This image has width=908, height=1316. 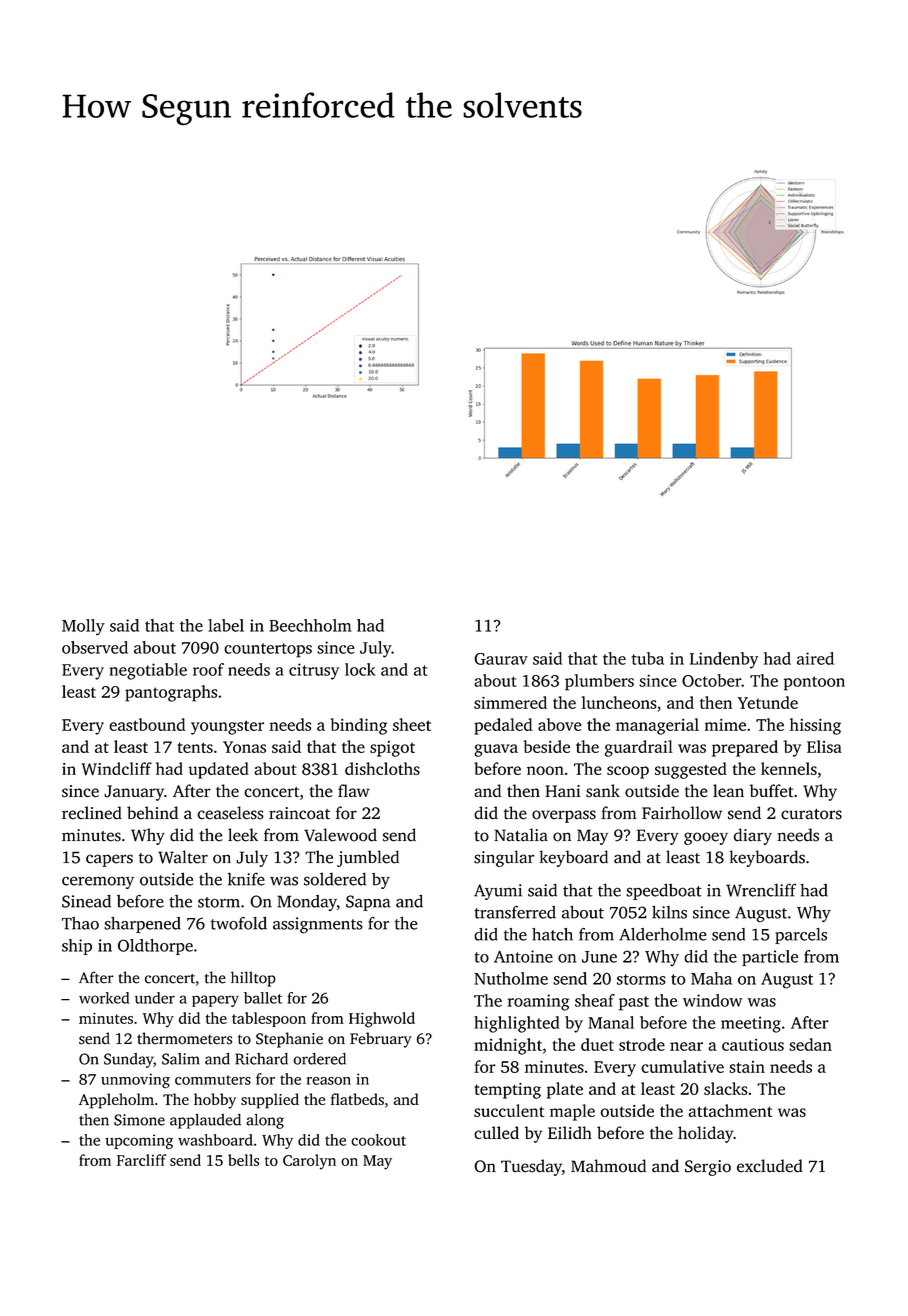 What do you see at coordinates (815, 726) in the image?
I see `hissing` at bounding box center [815, 726].
